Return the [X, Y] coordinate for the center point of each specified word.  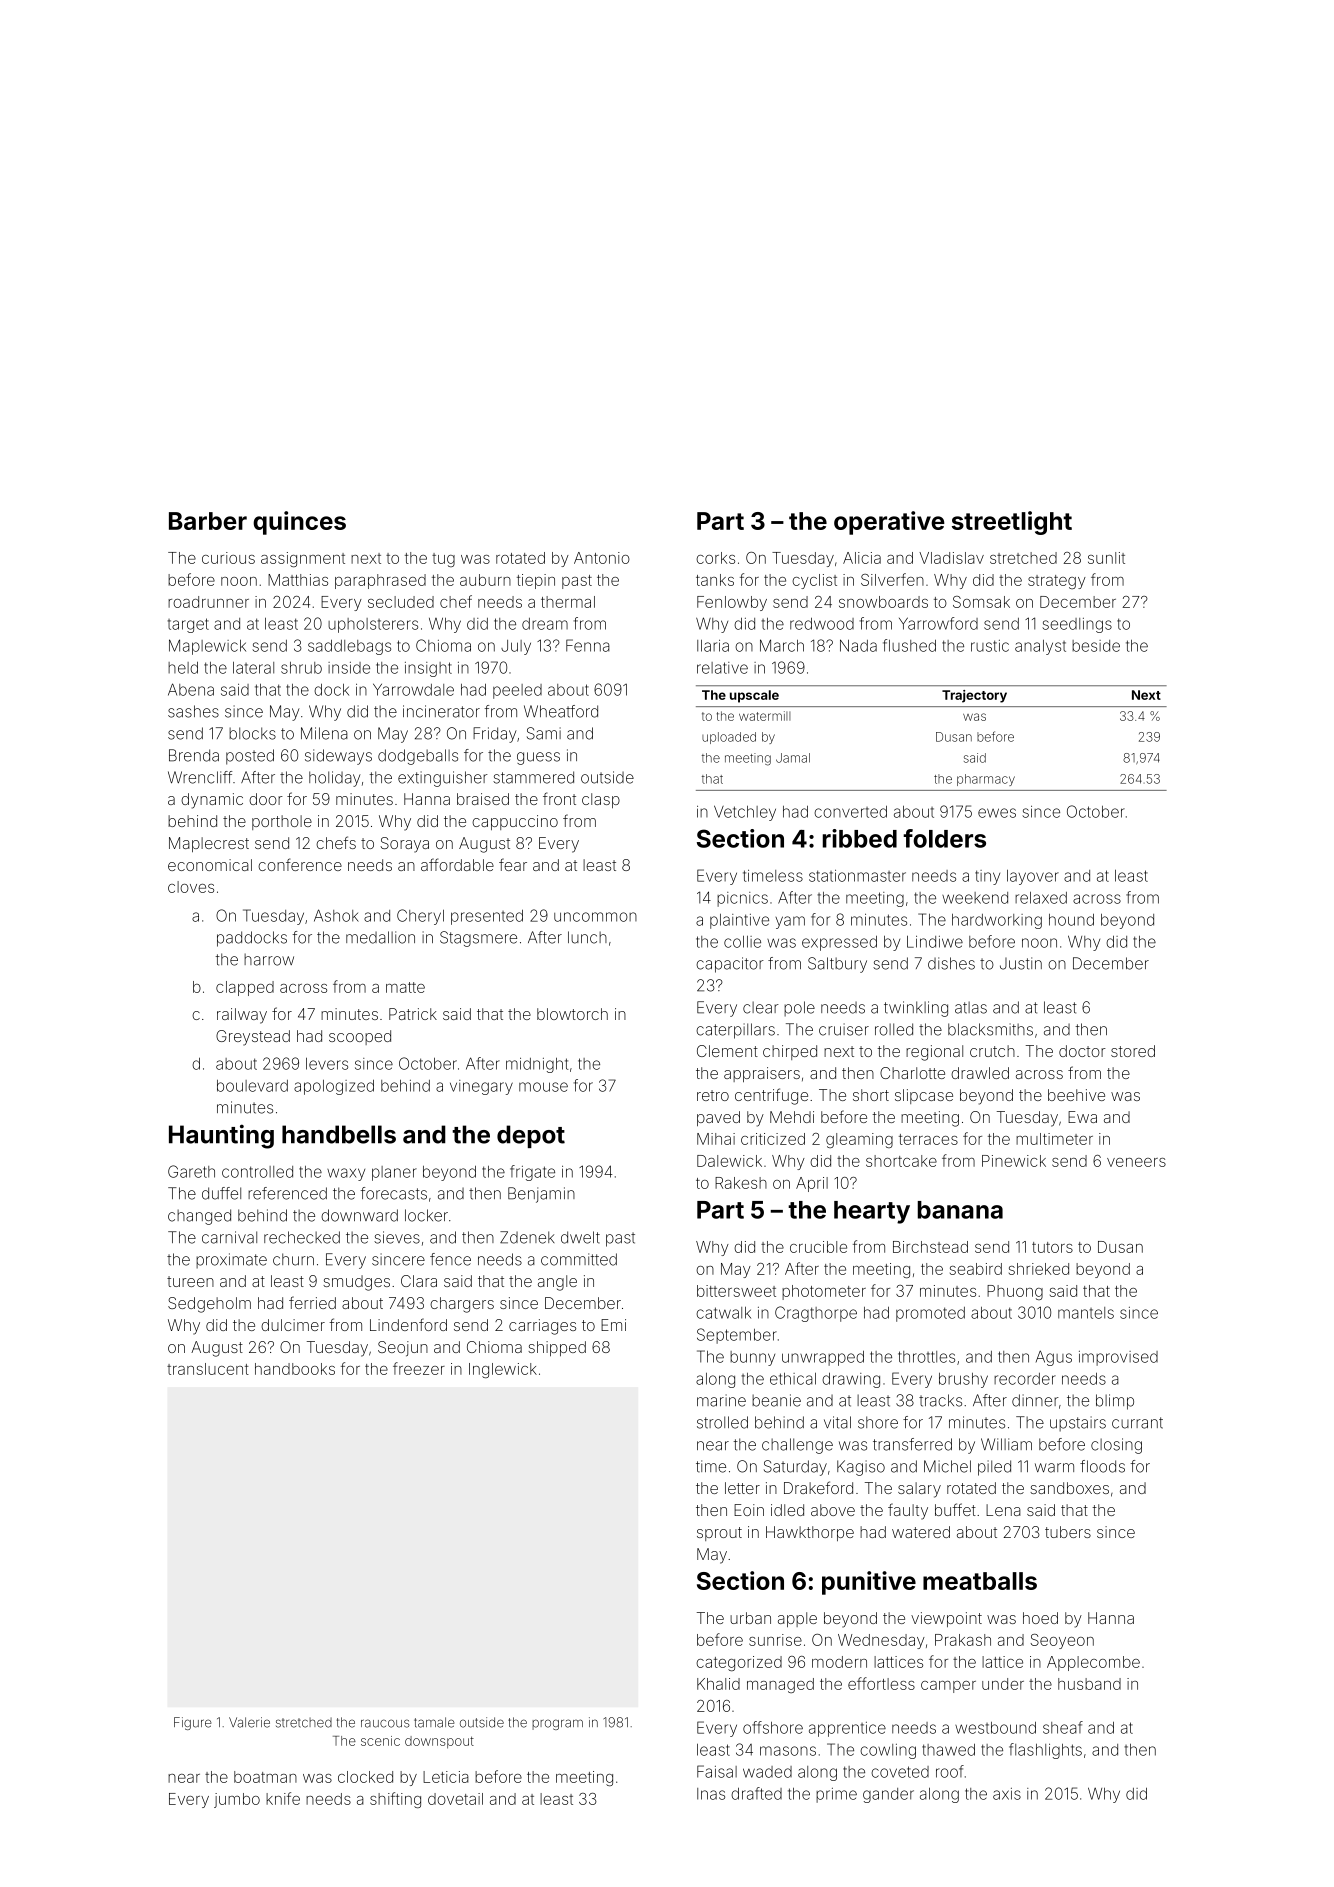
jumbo [237, 1800]
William [1006, 1444]
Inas [711, 1794]
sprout [719, 1534]
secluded [401, 602]
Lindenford [408, 1324]
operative [889, 523]
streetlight [1012, 523]
